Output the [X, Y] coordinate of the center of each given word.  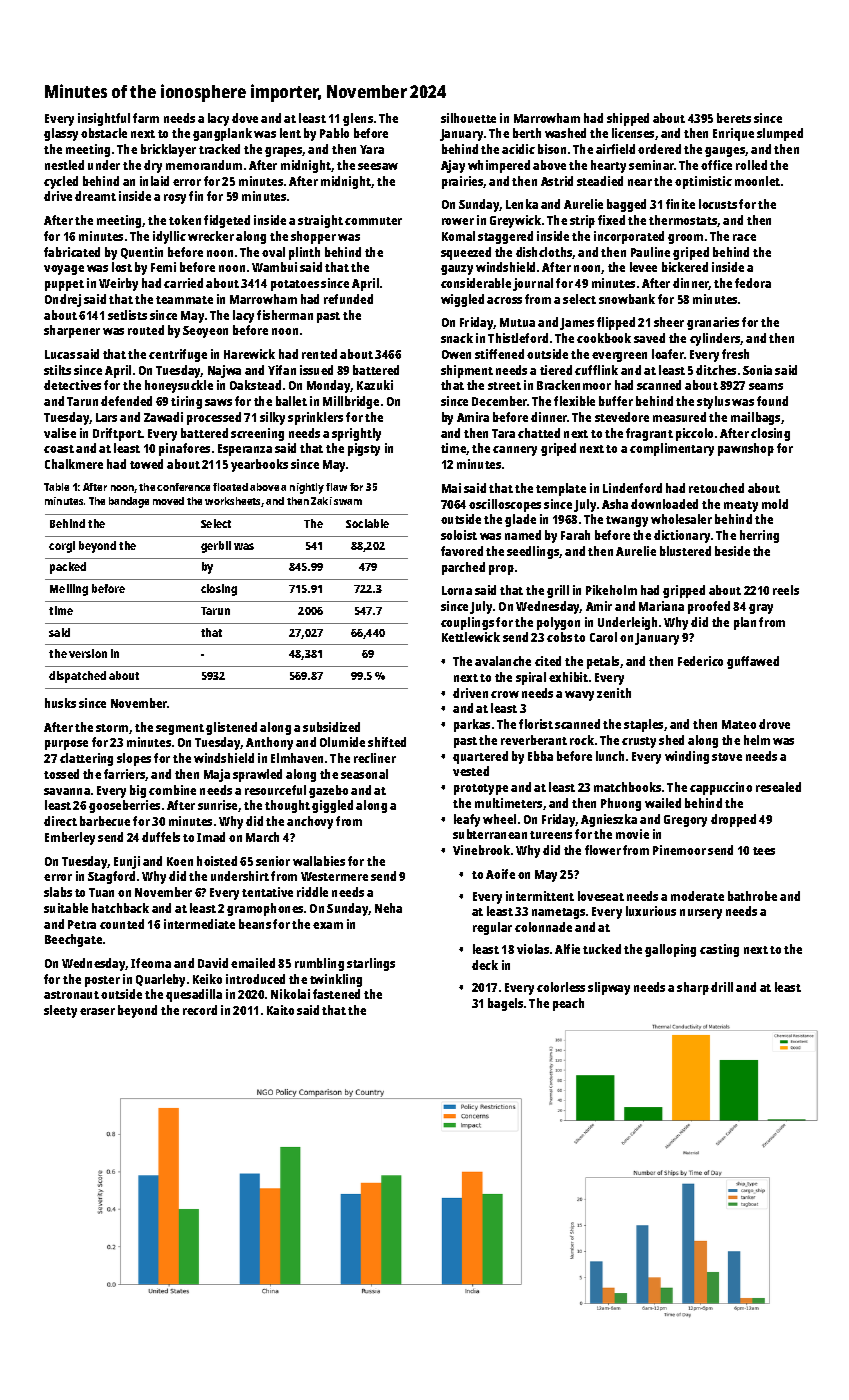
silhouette [468, 118]
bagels [505, 1004]
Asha [615, 504]
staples [643, 725]
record [200, 1010]
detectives [72, 385]
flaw [336, 487]
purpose [66, 745]
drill [722, 987]
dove [245, 118]
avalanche [503, 661]
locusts [718, 204]
